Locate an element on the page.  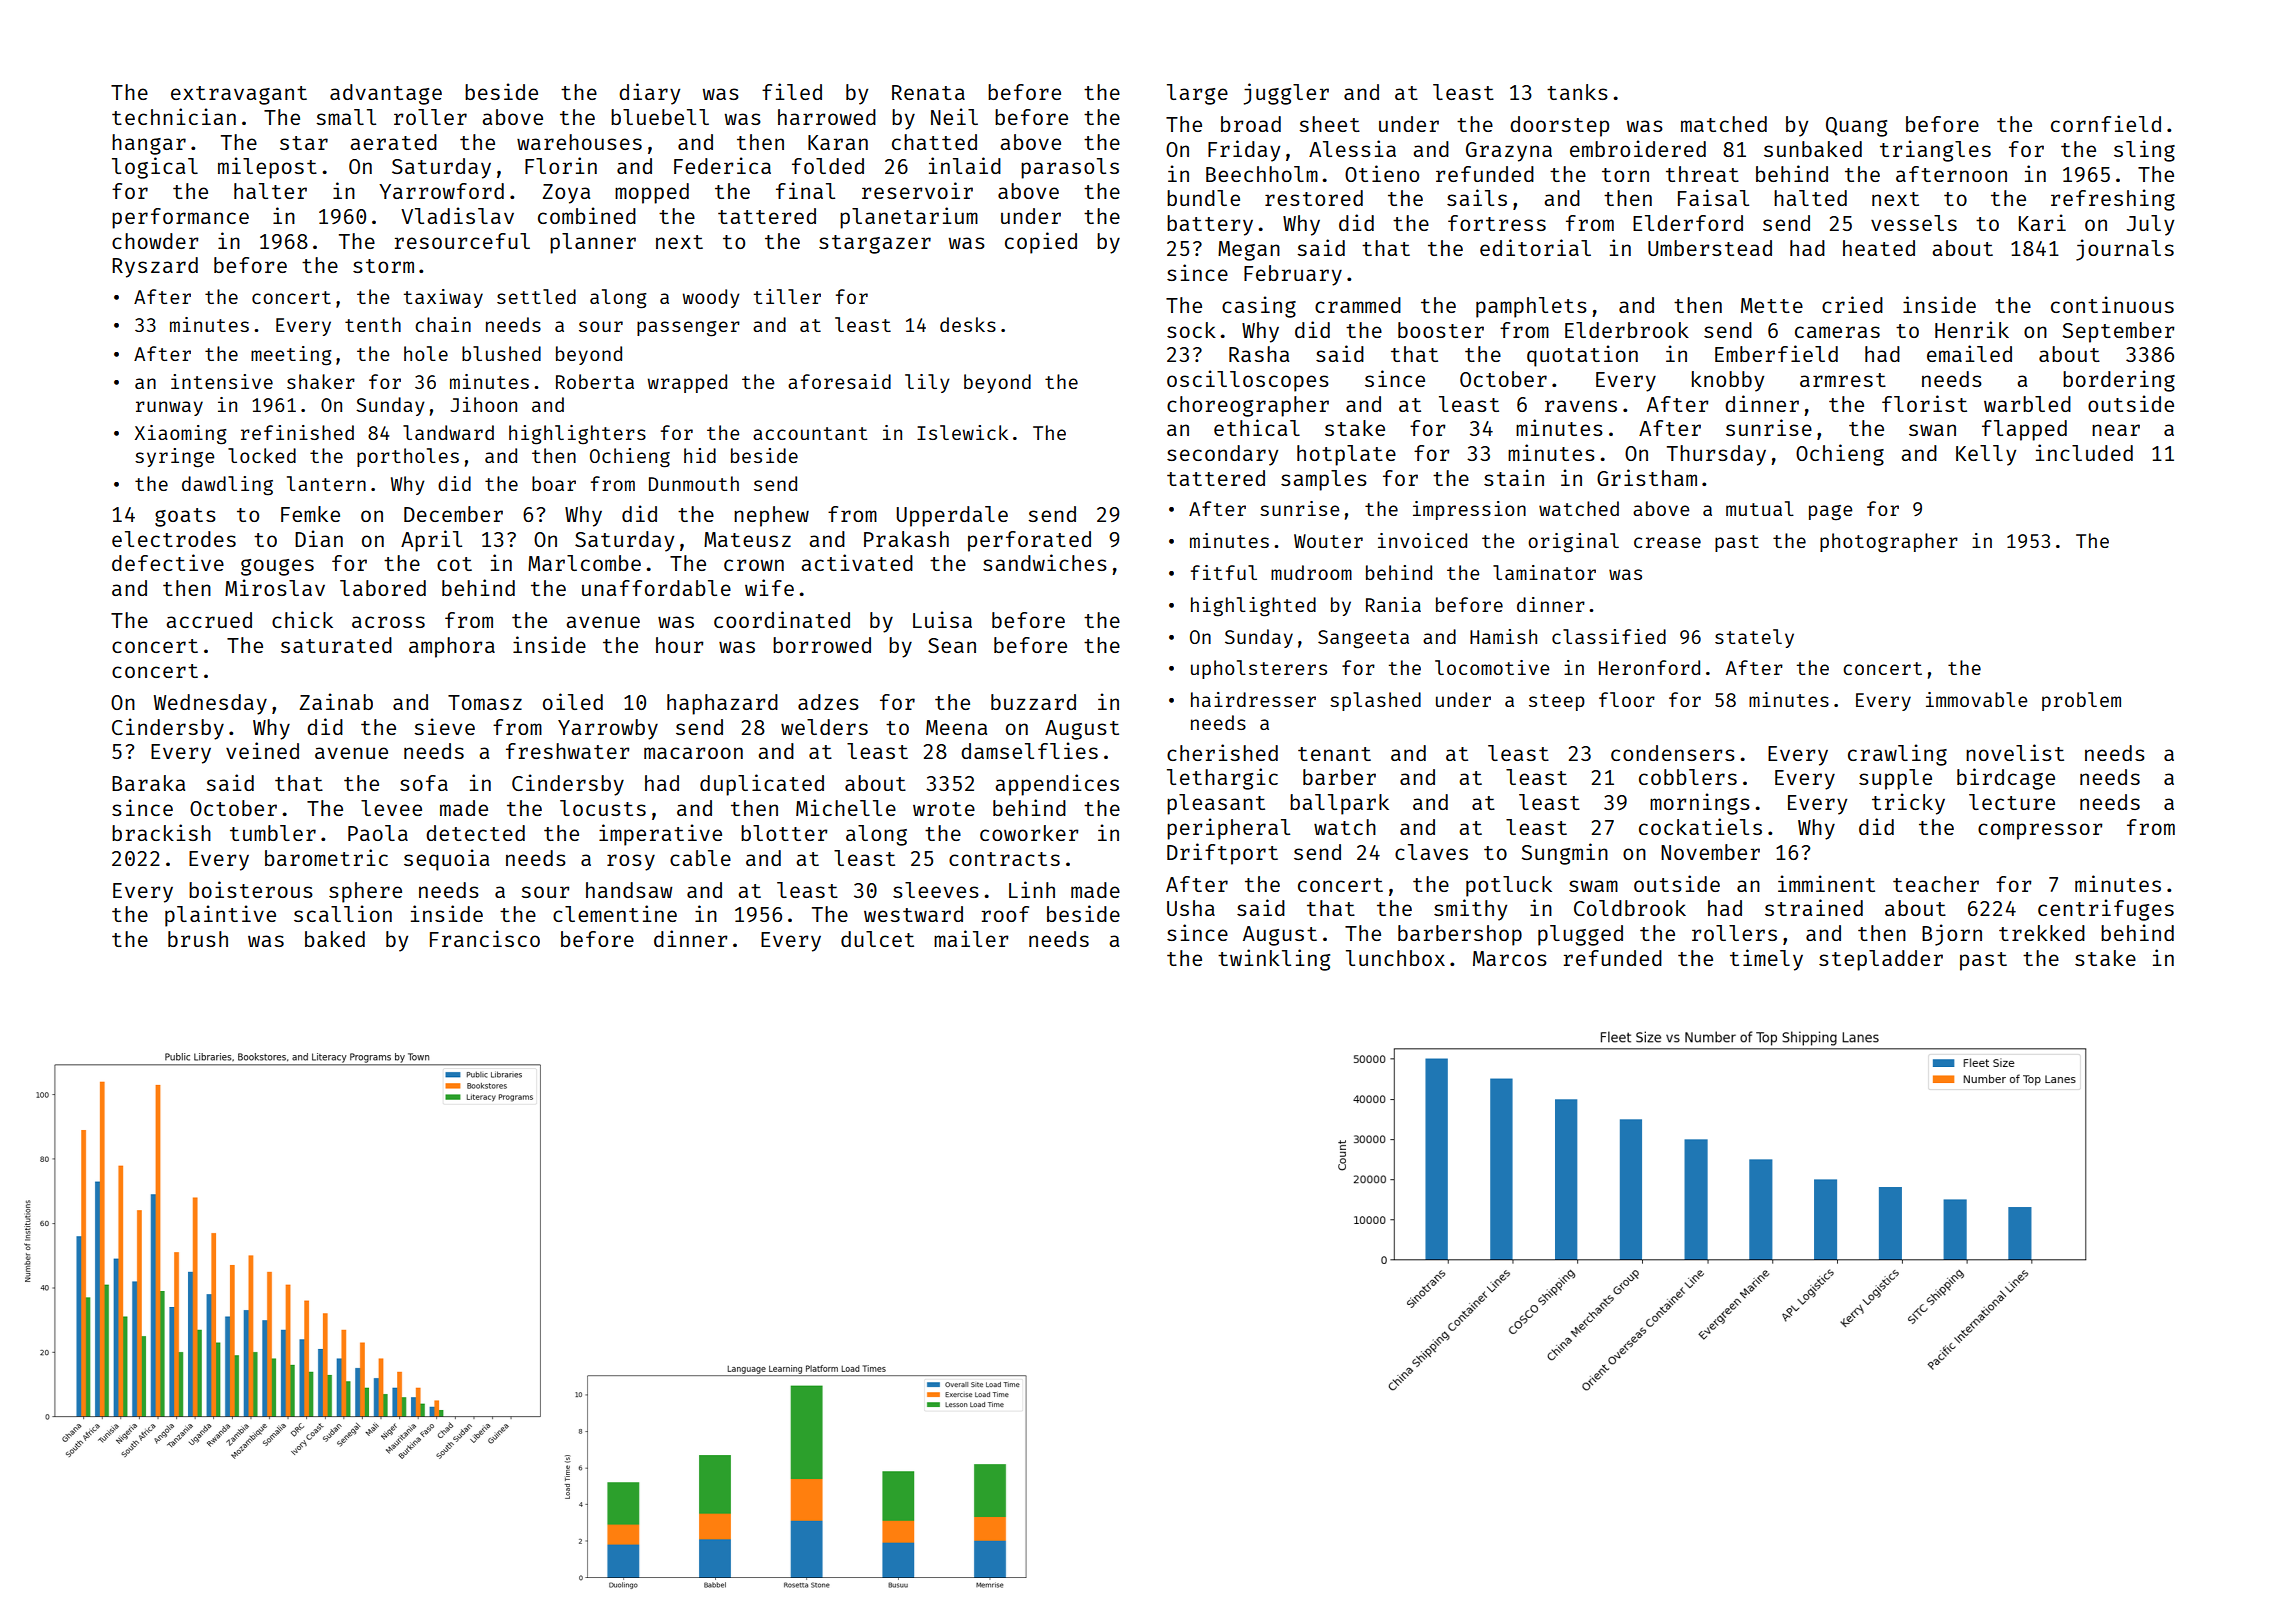
choreographer is located at coordinates (1248, 406).
